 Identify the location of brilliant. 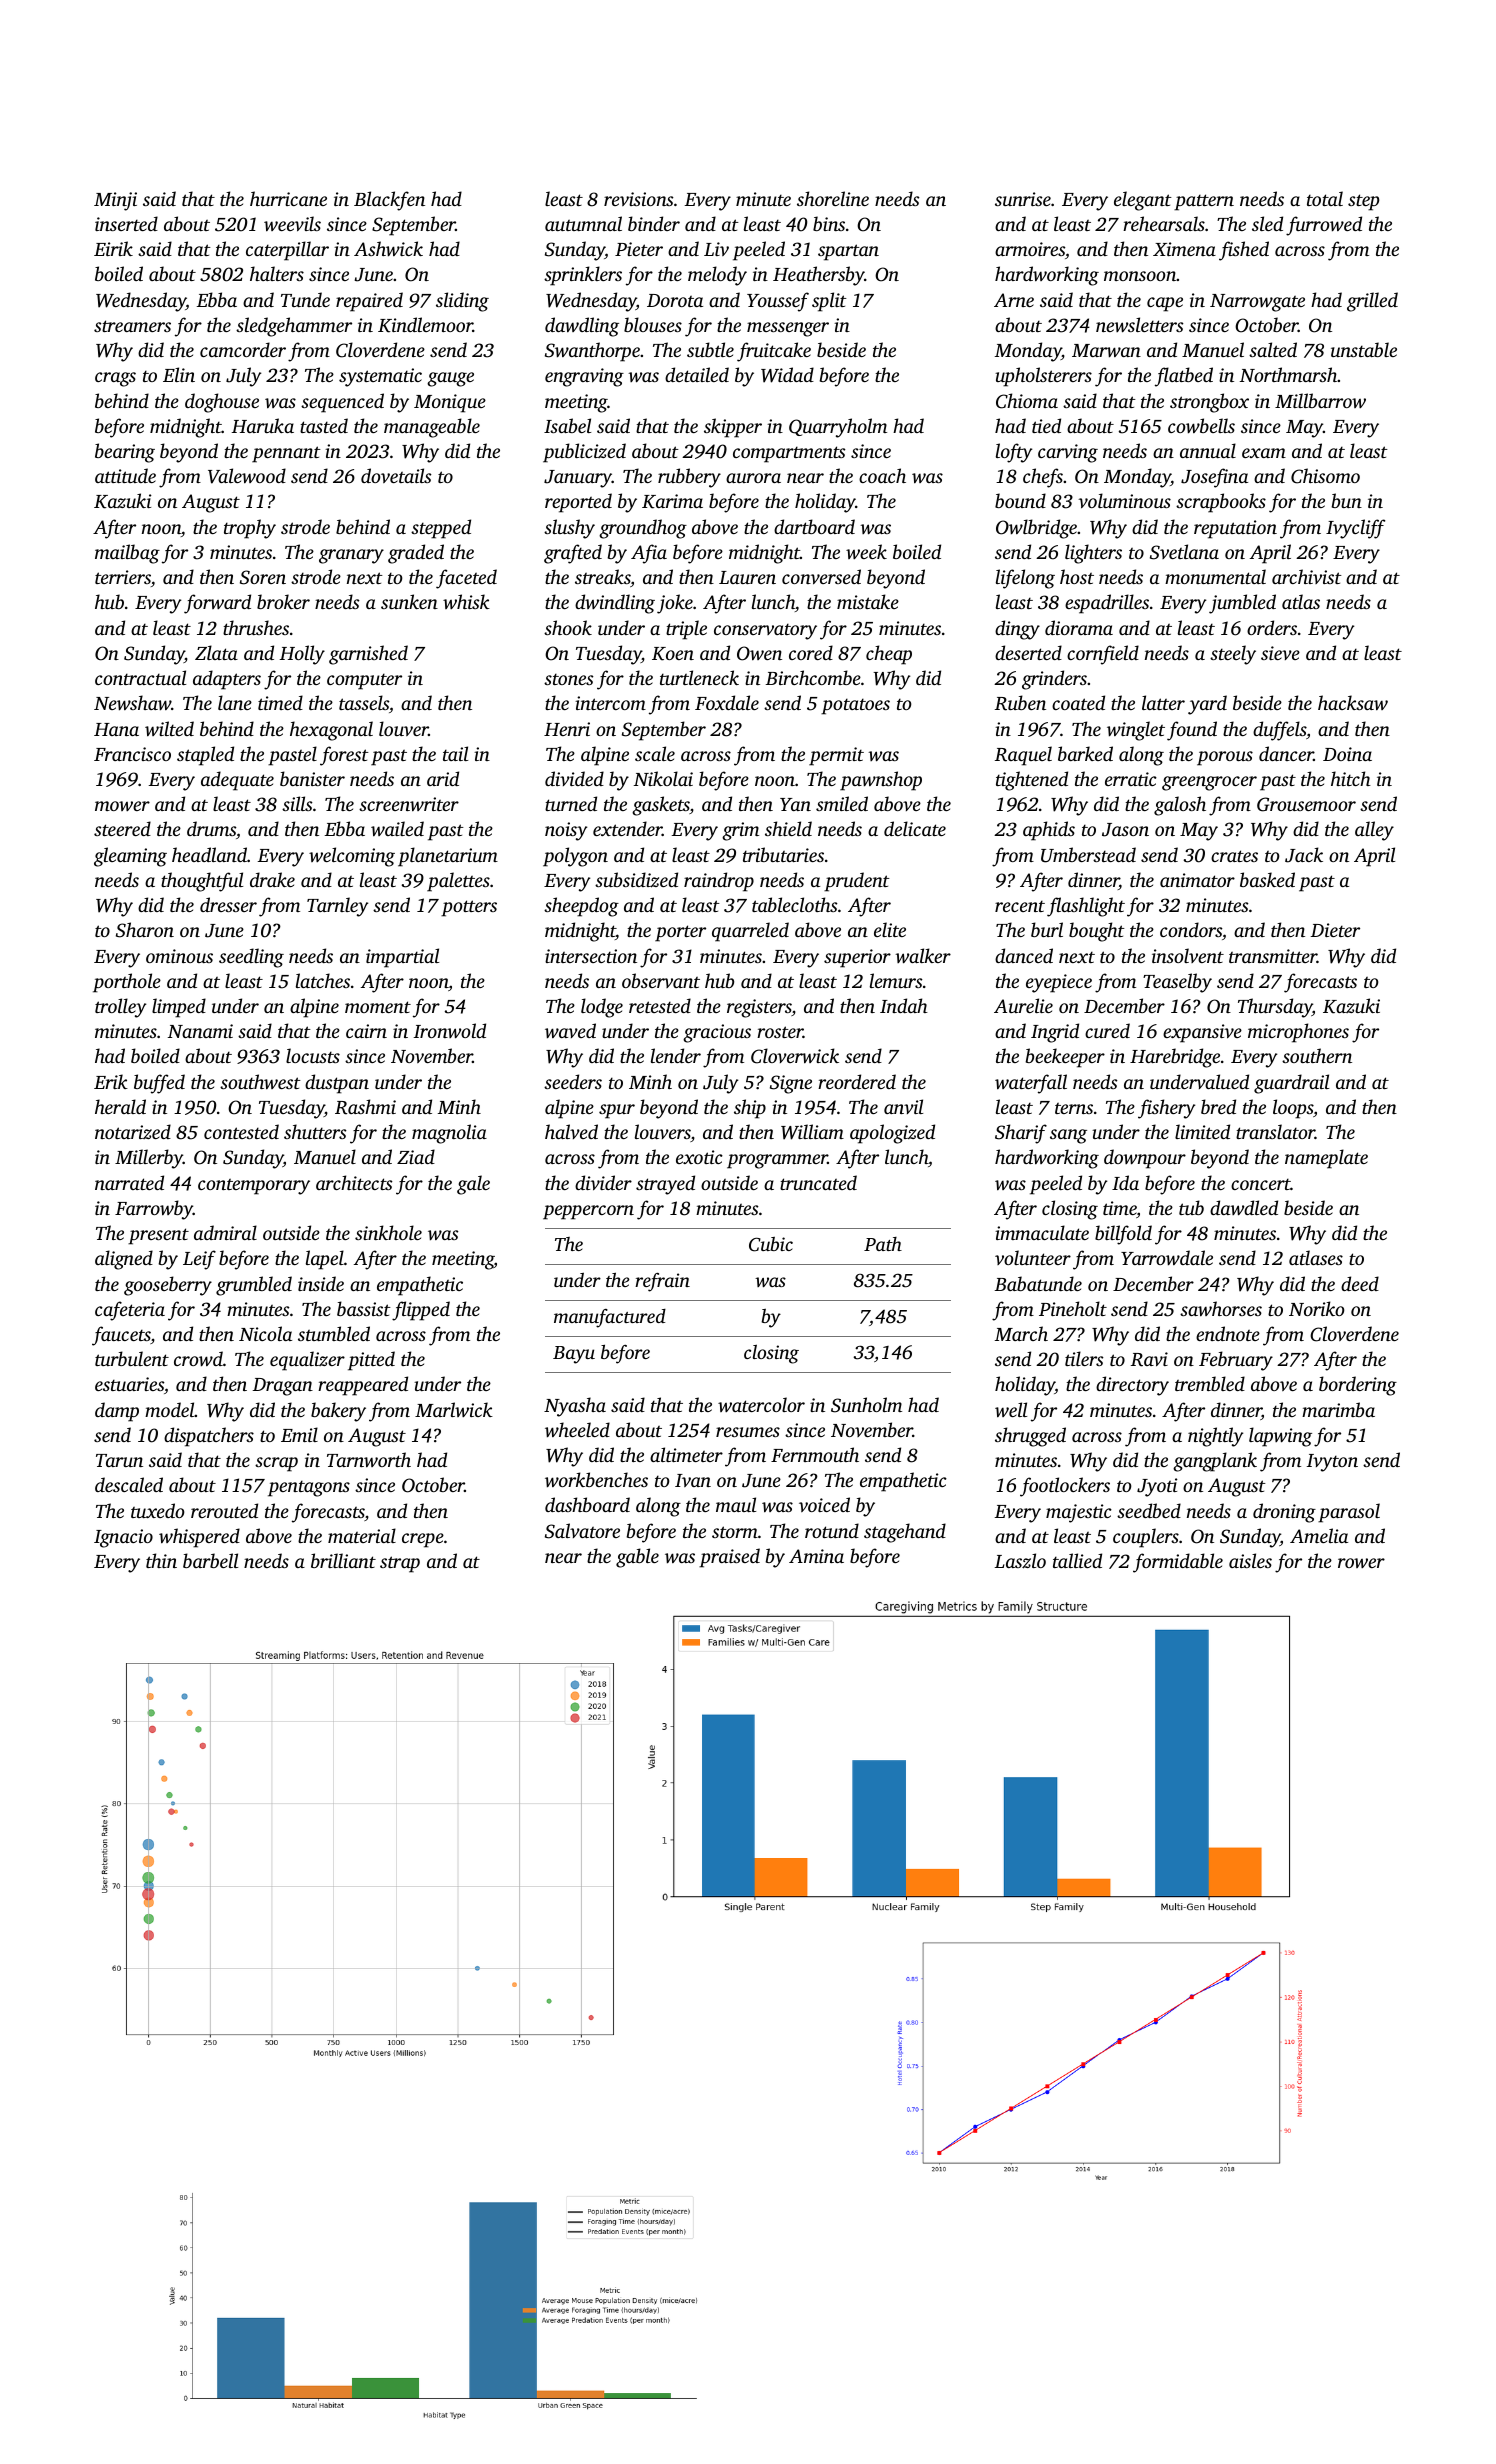
(343, 1560).
